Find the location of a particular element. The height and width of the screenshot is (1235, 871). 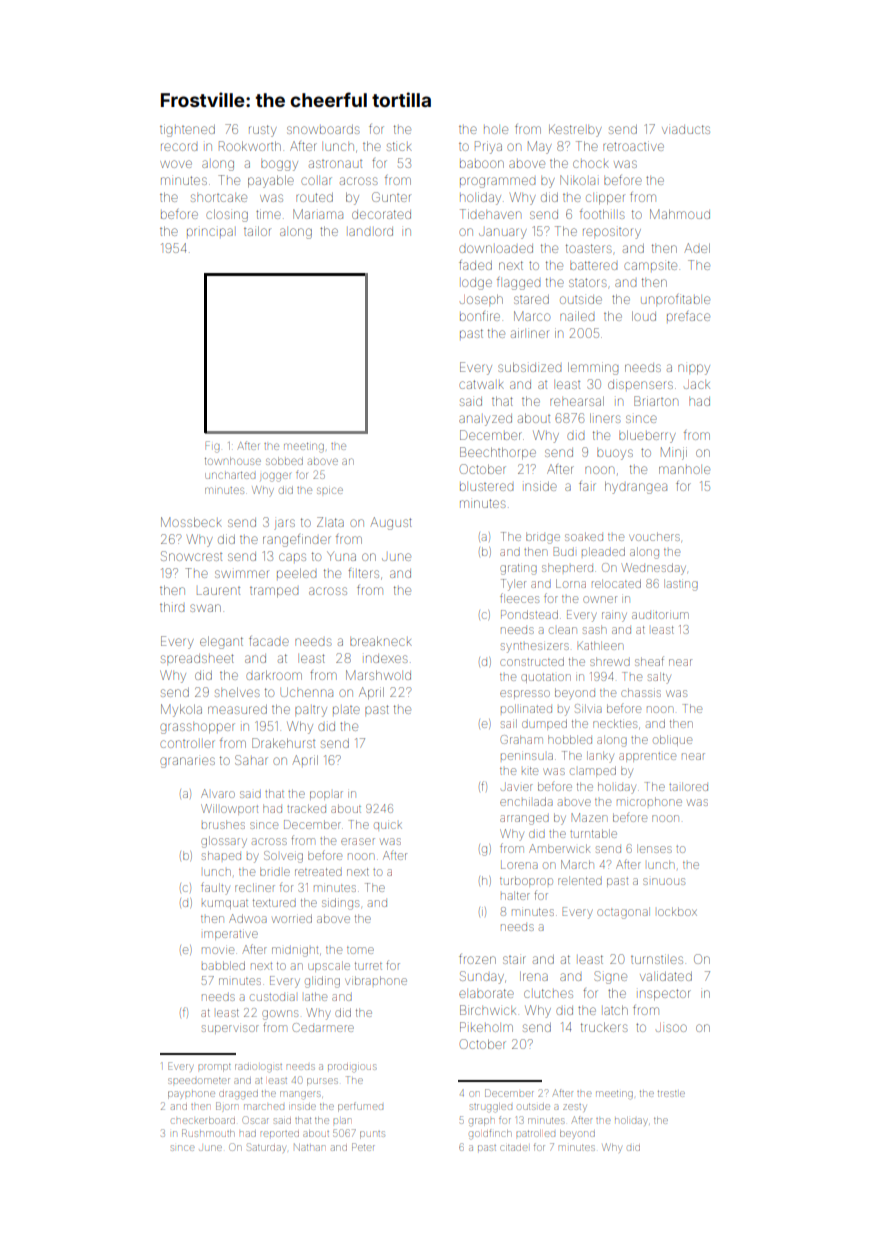

decorated is located at coordinates (381, 214).
